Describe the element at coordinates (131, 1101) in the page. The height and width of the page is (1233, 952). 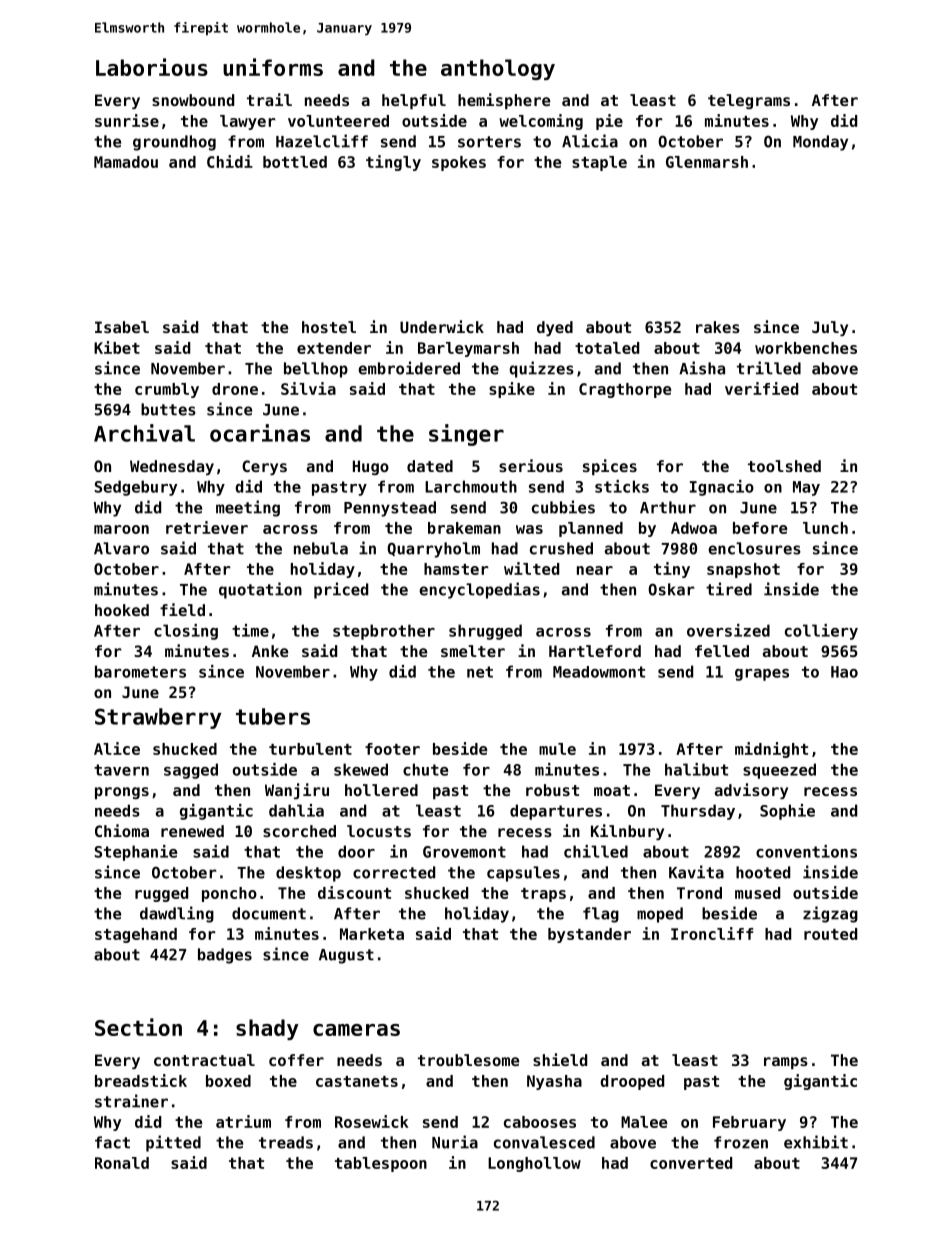
I see `strainer` at that location.
